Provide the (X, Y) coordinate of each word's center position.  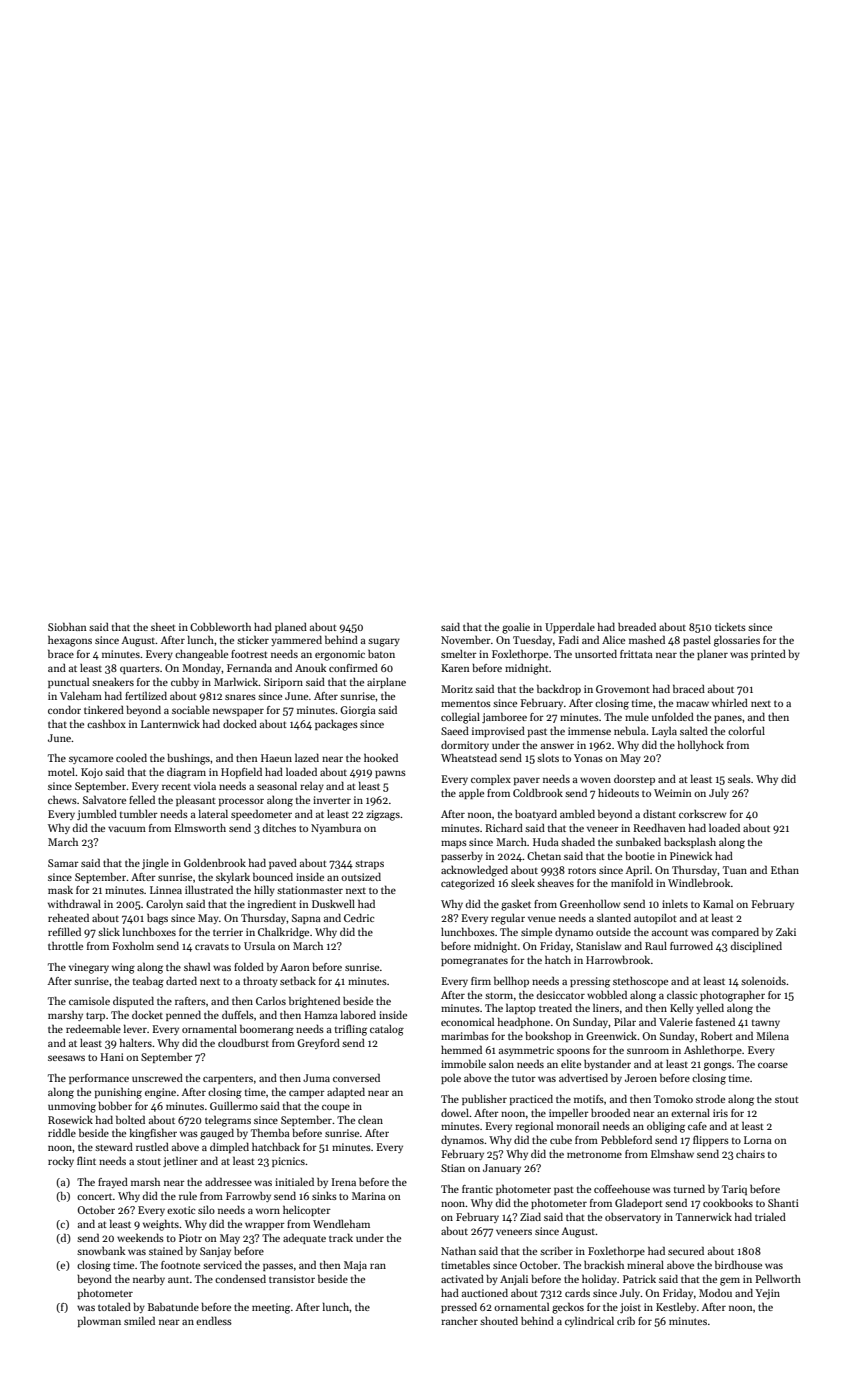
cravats (212, 947)
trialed (770, 1216)
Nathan (458, 1250)
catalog (387, 1030)
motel (61, 772)
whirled (730, 702)
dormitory (465, 745)
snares (240, 697)
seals (739, 779)
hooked (381, 757)
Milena (772, 1036)
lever (135, 1028)
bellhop (511, 981)
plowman (99, 1321)
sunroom (648, 1051)
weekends (140, 1237)
